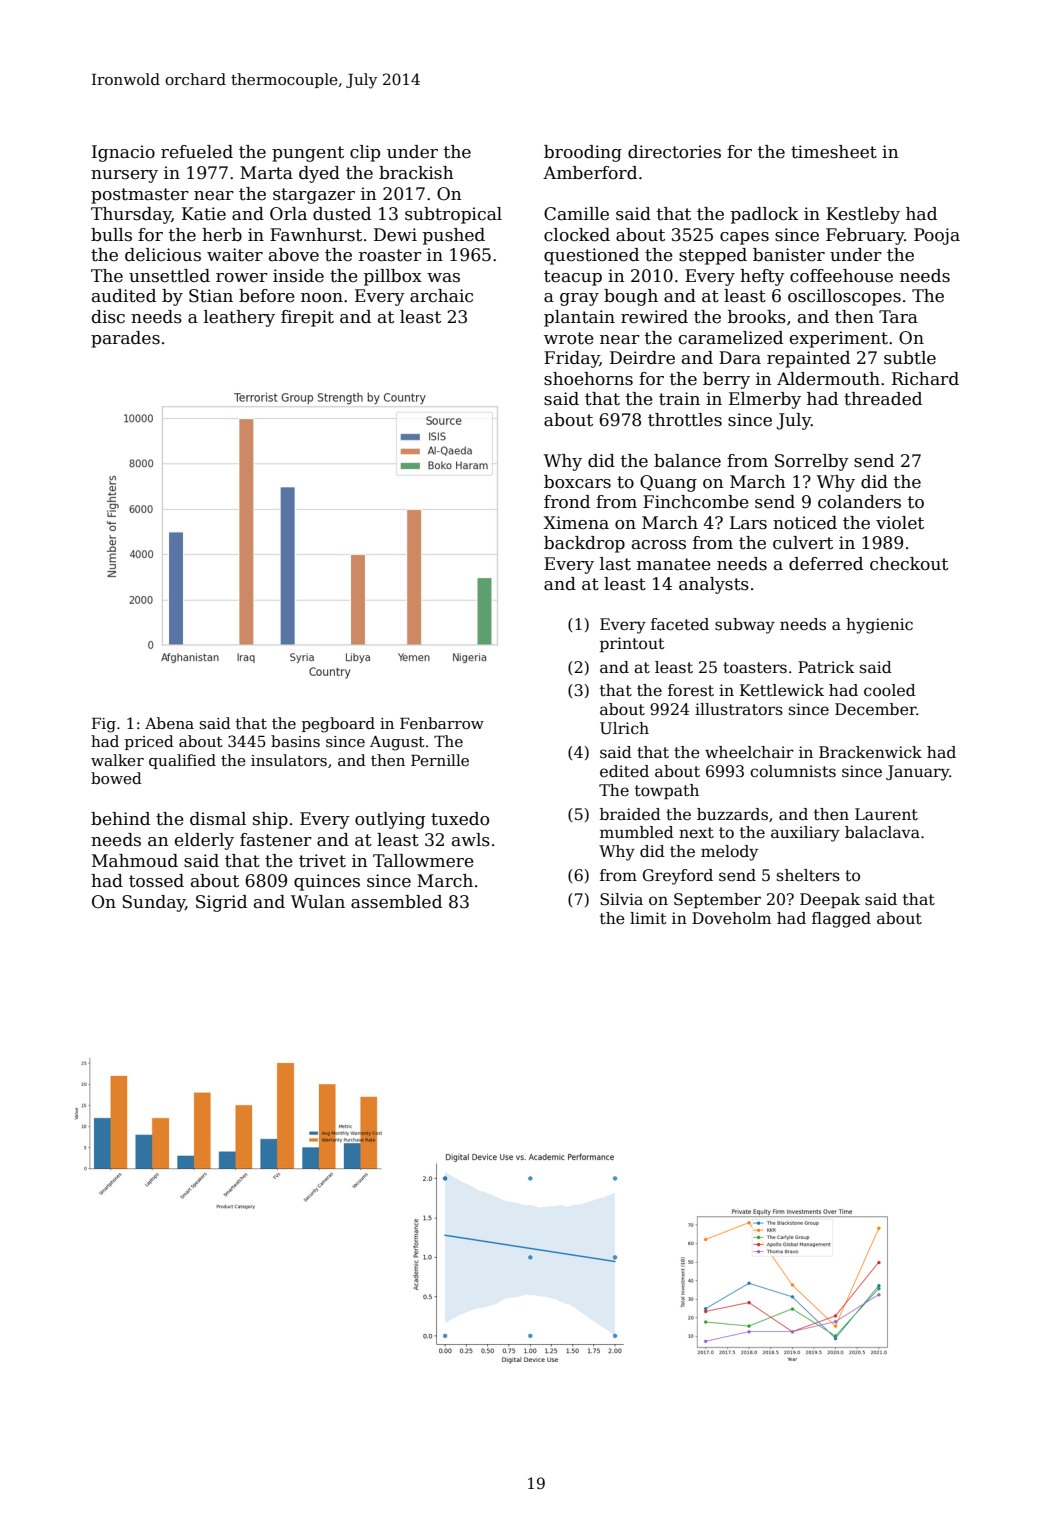 This page has height=1525, width=1053. What do you see at coordinates (289, 760) in the page?
I see `insulators` at bounding box center [289, 760].
